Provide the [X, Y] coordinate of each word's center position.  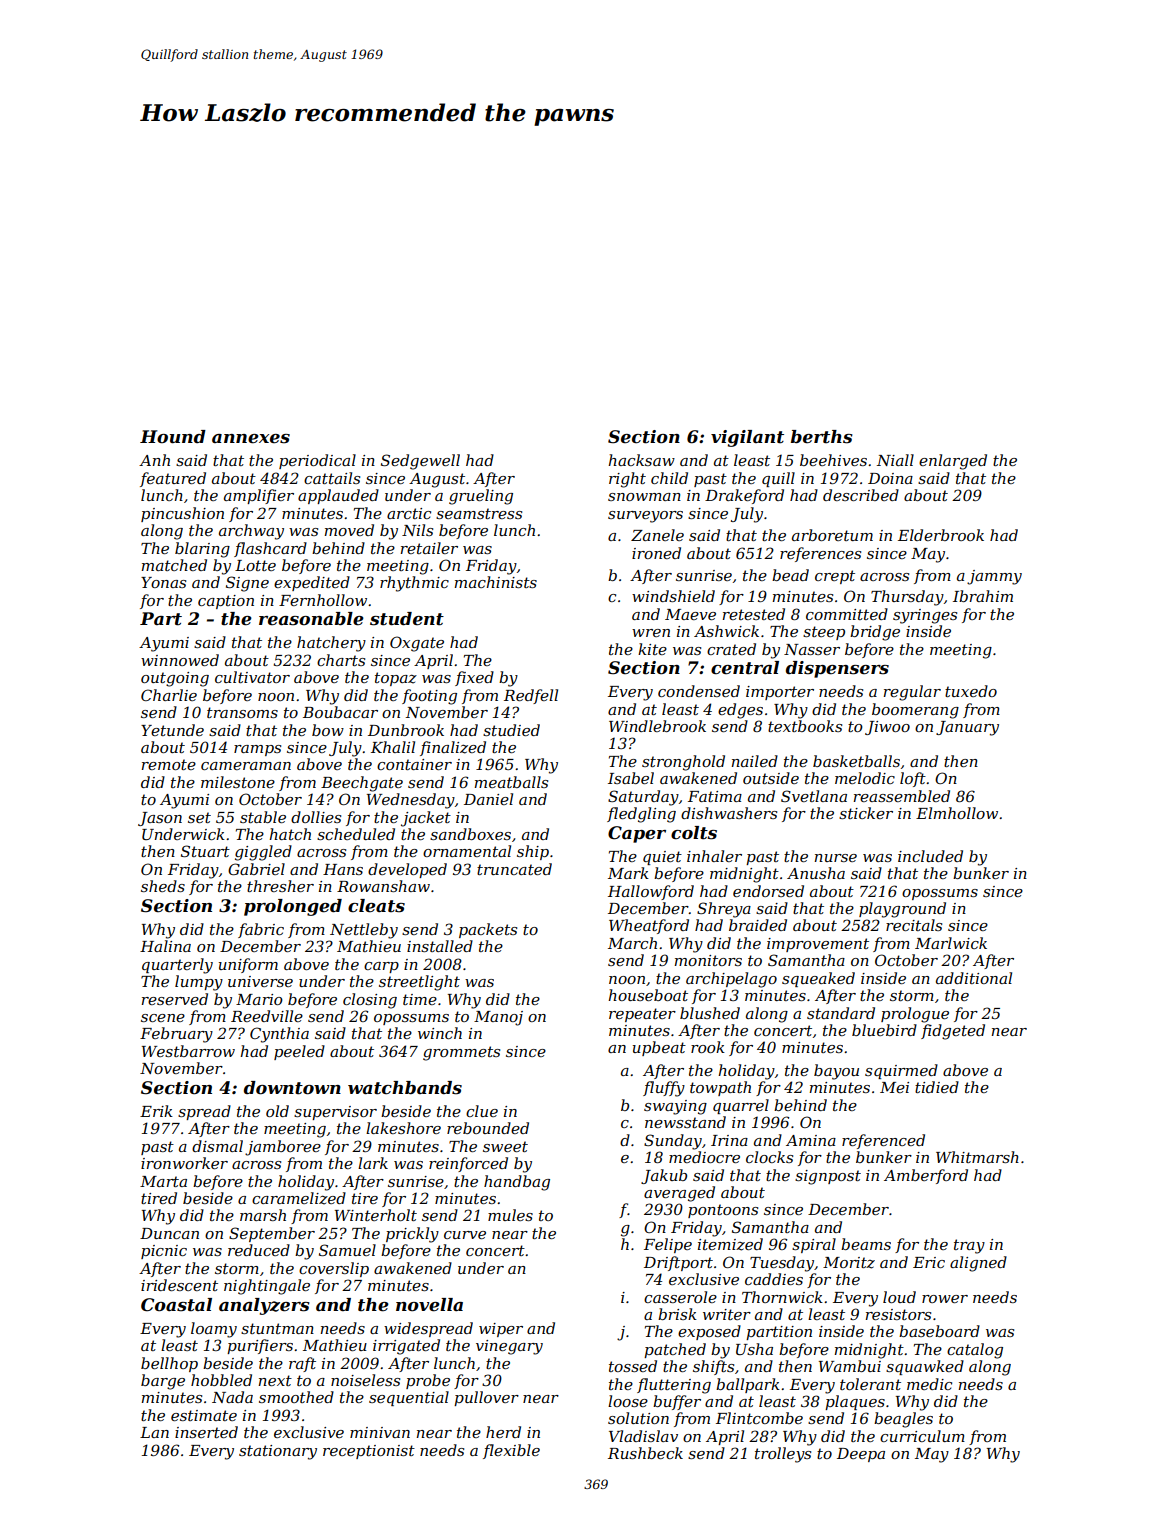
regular [912, 693]
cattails [332, 478]
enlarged [953, 462]
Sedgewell [420, 462]
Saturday [643, 798]
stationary [278, 1452]
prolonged [293, 907]
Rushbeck [645, 1453]
